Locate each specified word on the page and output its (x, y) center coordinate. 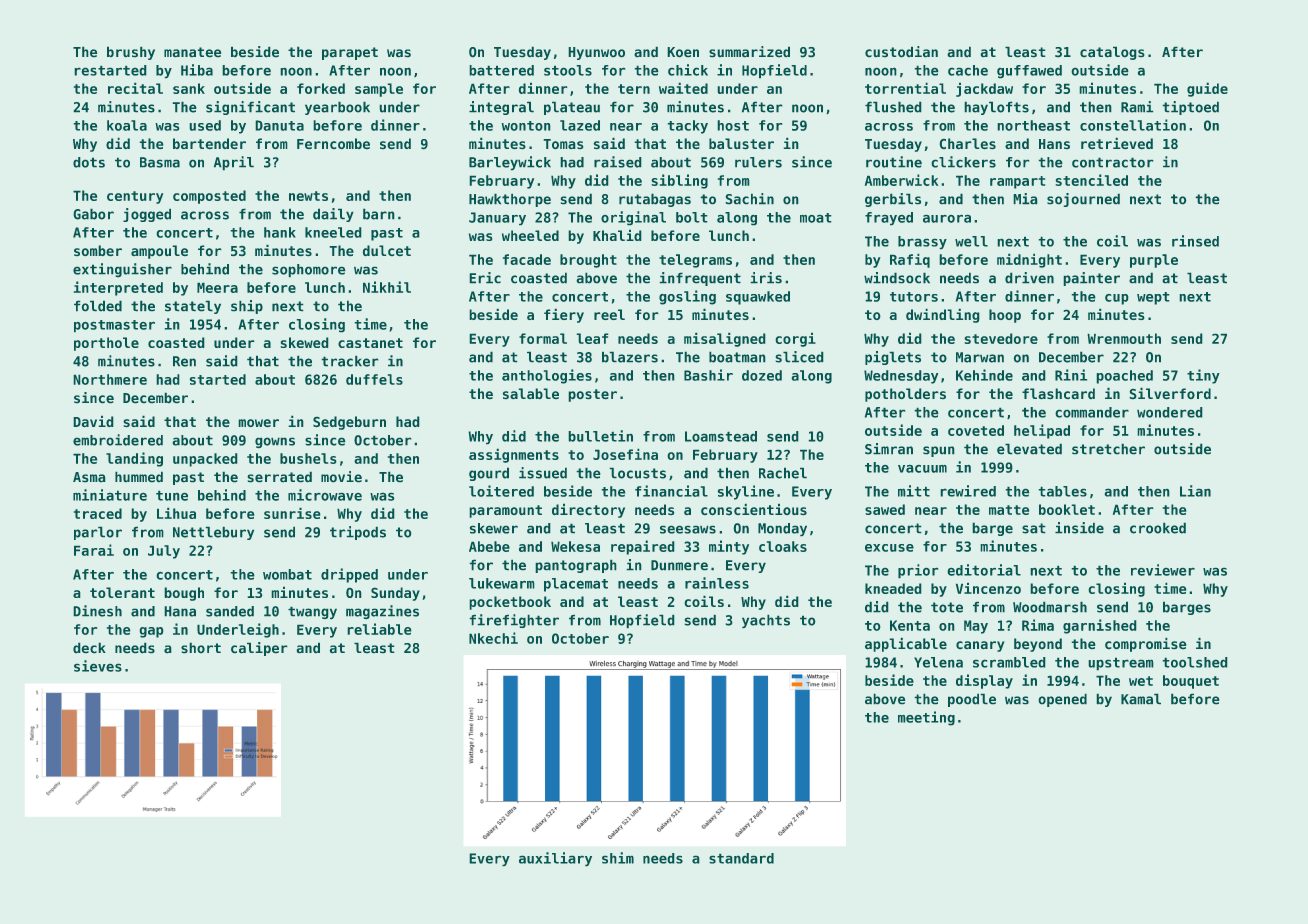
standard (741, 858)
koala (127, 125)
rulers (758, 162)
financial (671, 491)
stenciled (1091, 180)
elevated (1029, 449)
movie (341, 477)
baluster (741, 144)
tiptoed (1190, 108)
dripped (349, 575)
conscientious (754, 509)
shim (618, 858)
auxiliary (555, 859)
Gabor (93, 214)
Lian (1195, 491)
